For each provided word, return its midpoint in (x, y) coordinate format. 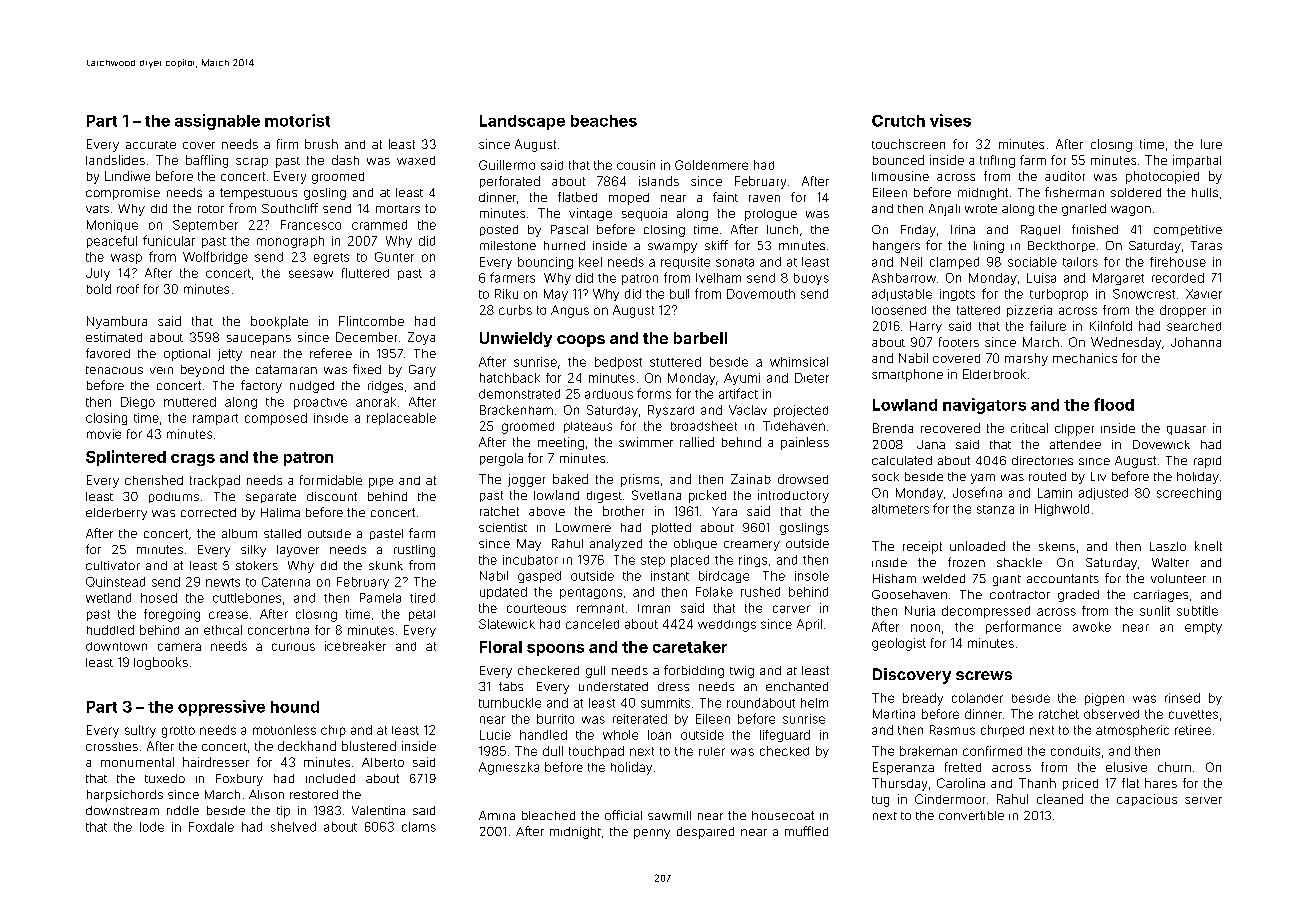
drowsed (803, 479)
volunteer (1178, 578)
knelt (1208, 546)
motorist (297, 120)
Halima (280, 512)
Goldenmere (711, 165)
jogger (526, 480)
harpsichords (125, 796)
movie (104, 434)
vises (950, 120)
